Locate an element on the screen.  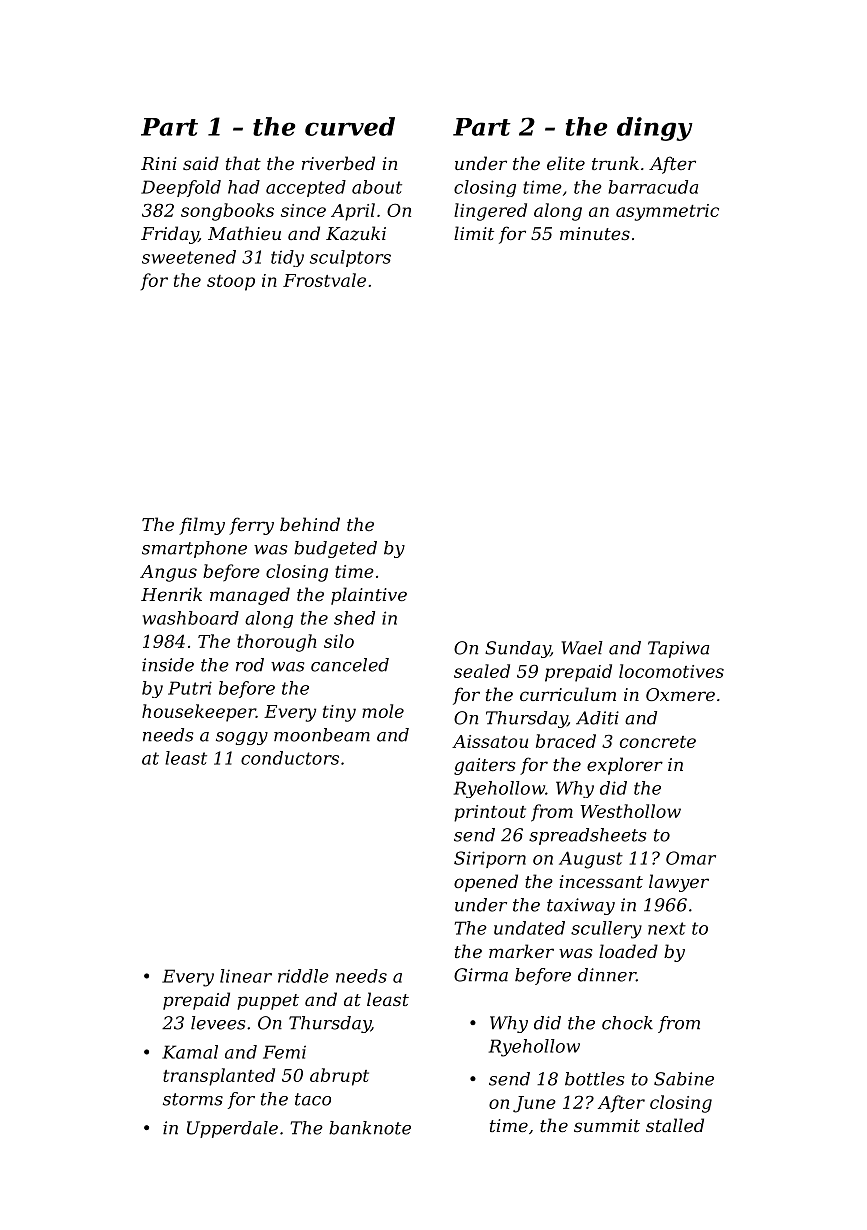
barracuda is located at coordinates (653, 187).
